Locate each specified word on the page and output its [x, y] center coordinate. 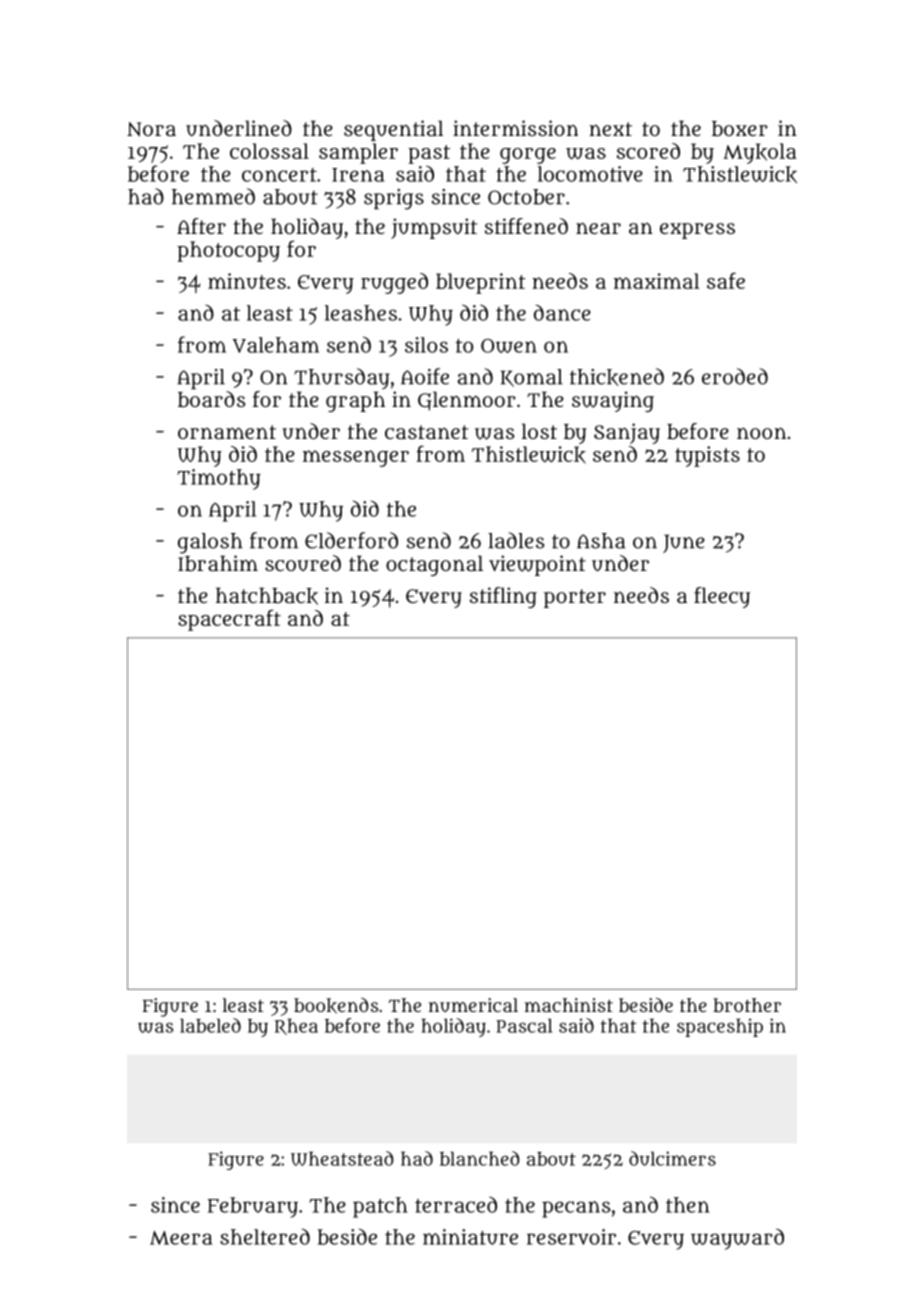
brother [747, 1005]
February [253, 1207]
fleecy [722, 597]
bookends [336, 1006]
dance [562, 312]
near [598, 228]
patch [380, 1207]
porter [575, 598]
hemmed [213, 196]
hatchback [267, 596]
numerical [473, 1005]
